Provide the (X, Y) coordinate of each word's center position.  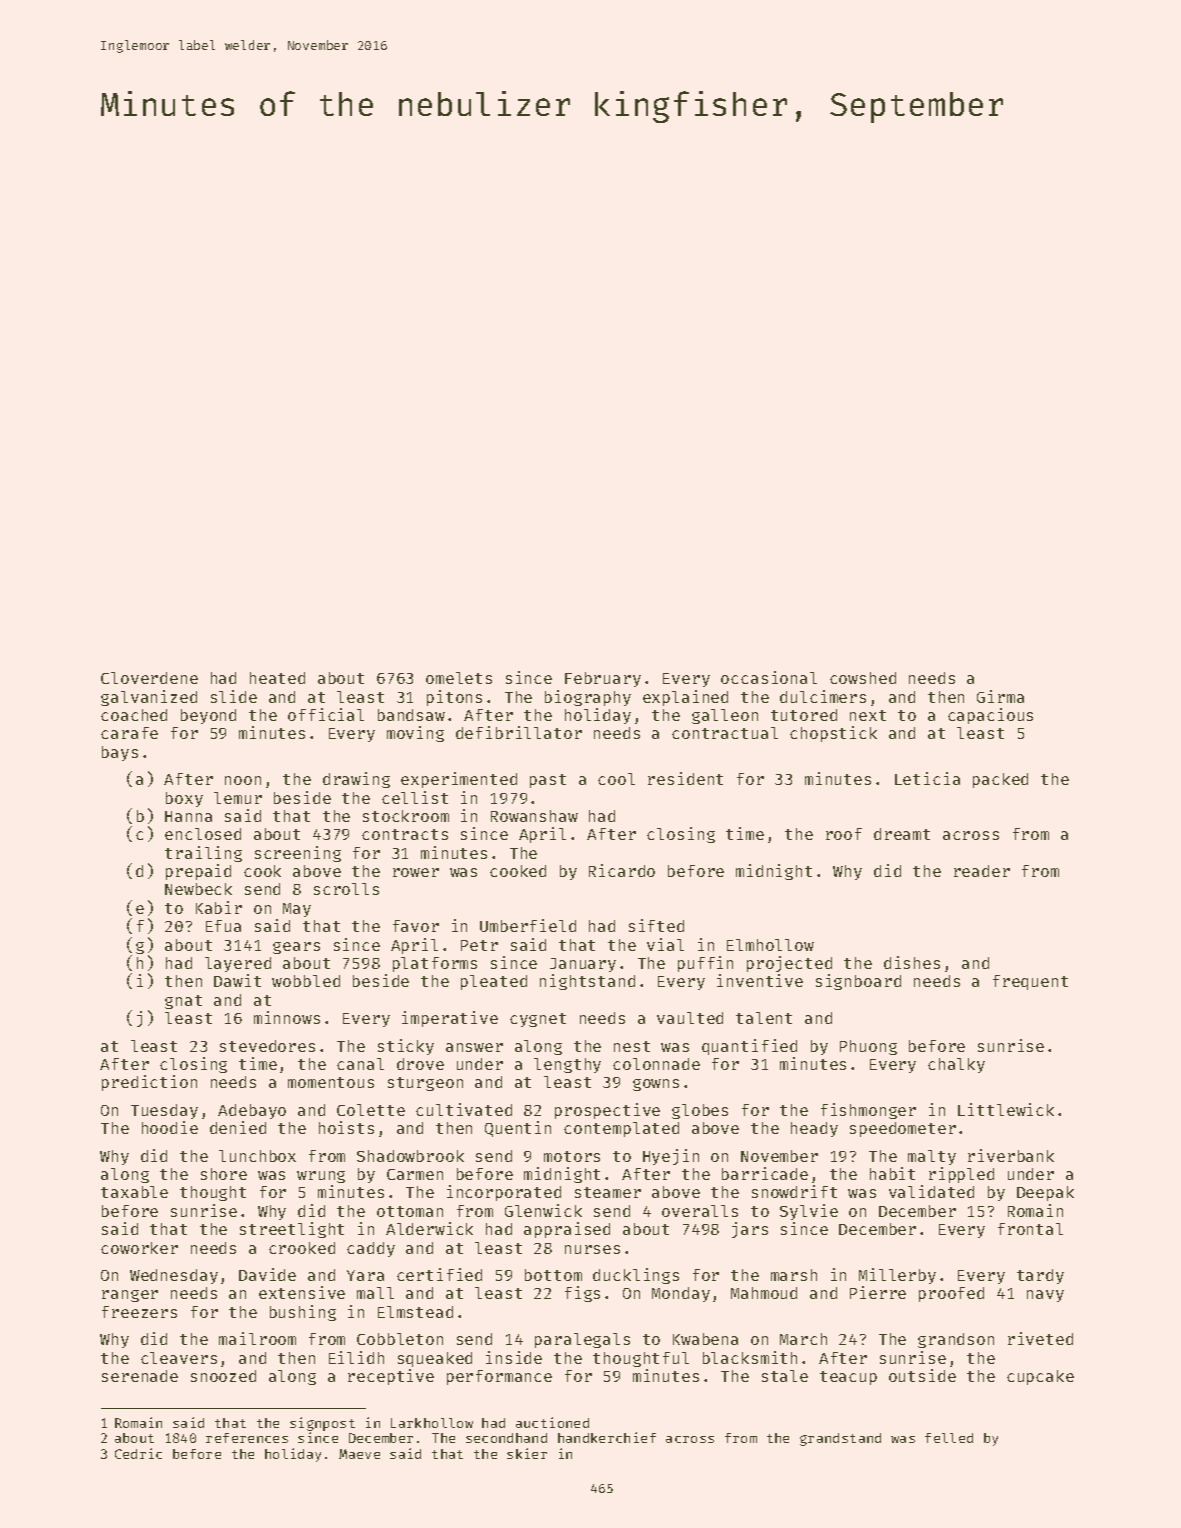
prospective (607, 1111)
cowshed (863, 678)
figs (582, 1294)
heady (814, 1129)
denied (238, 1127)
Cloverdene (149, 678)
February (603, 679)
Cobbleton (400, 1339)
